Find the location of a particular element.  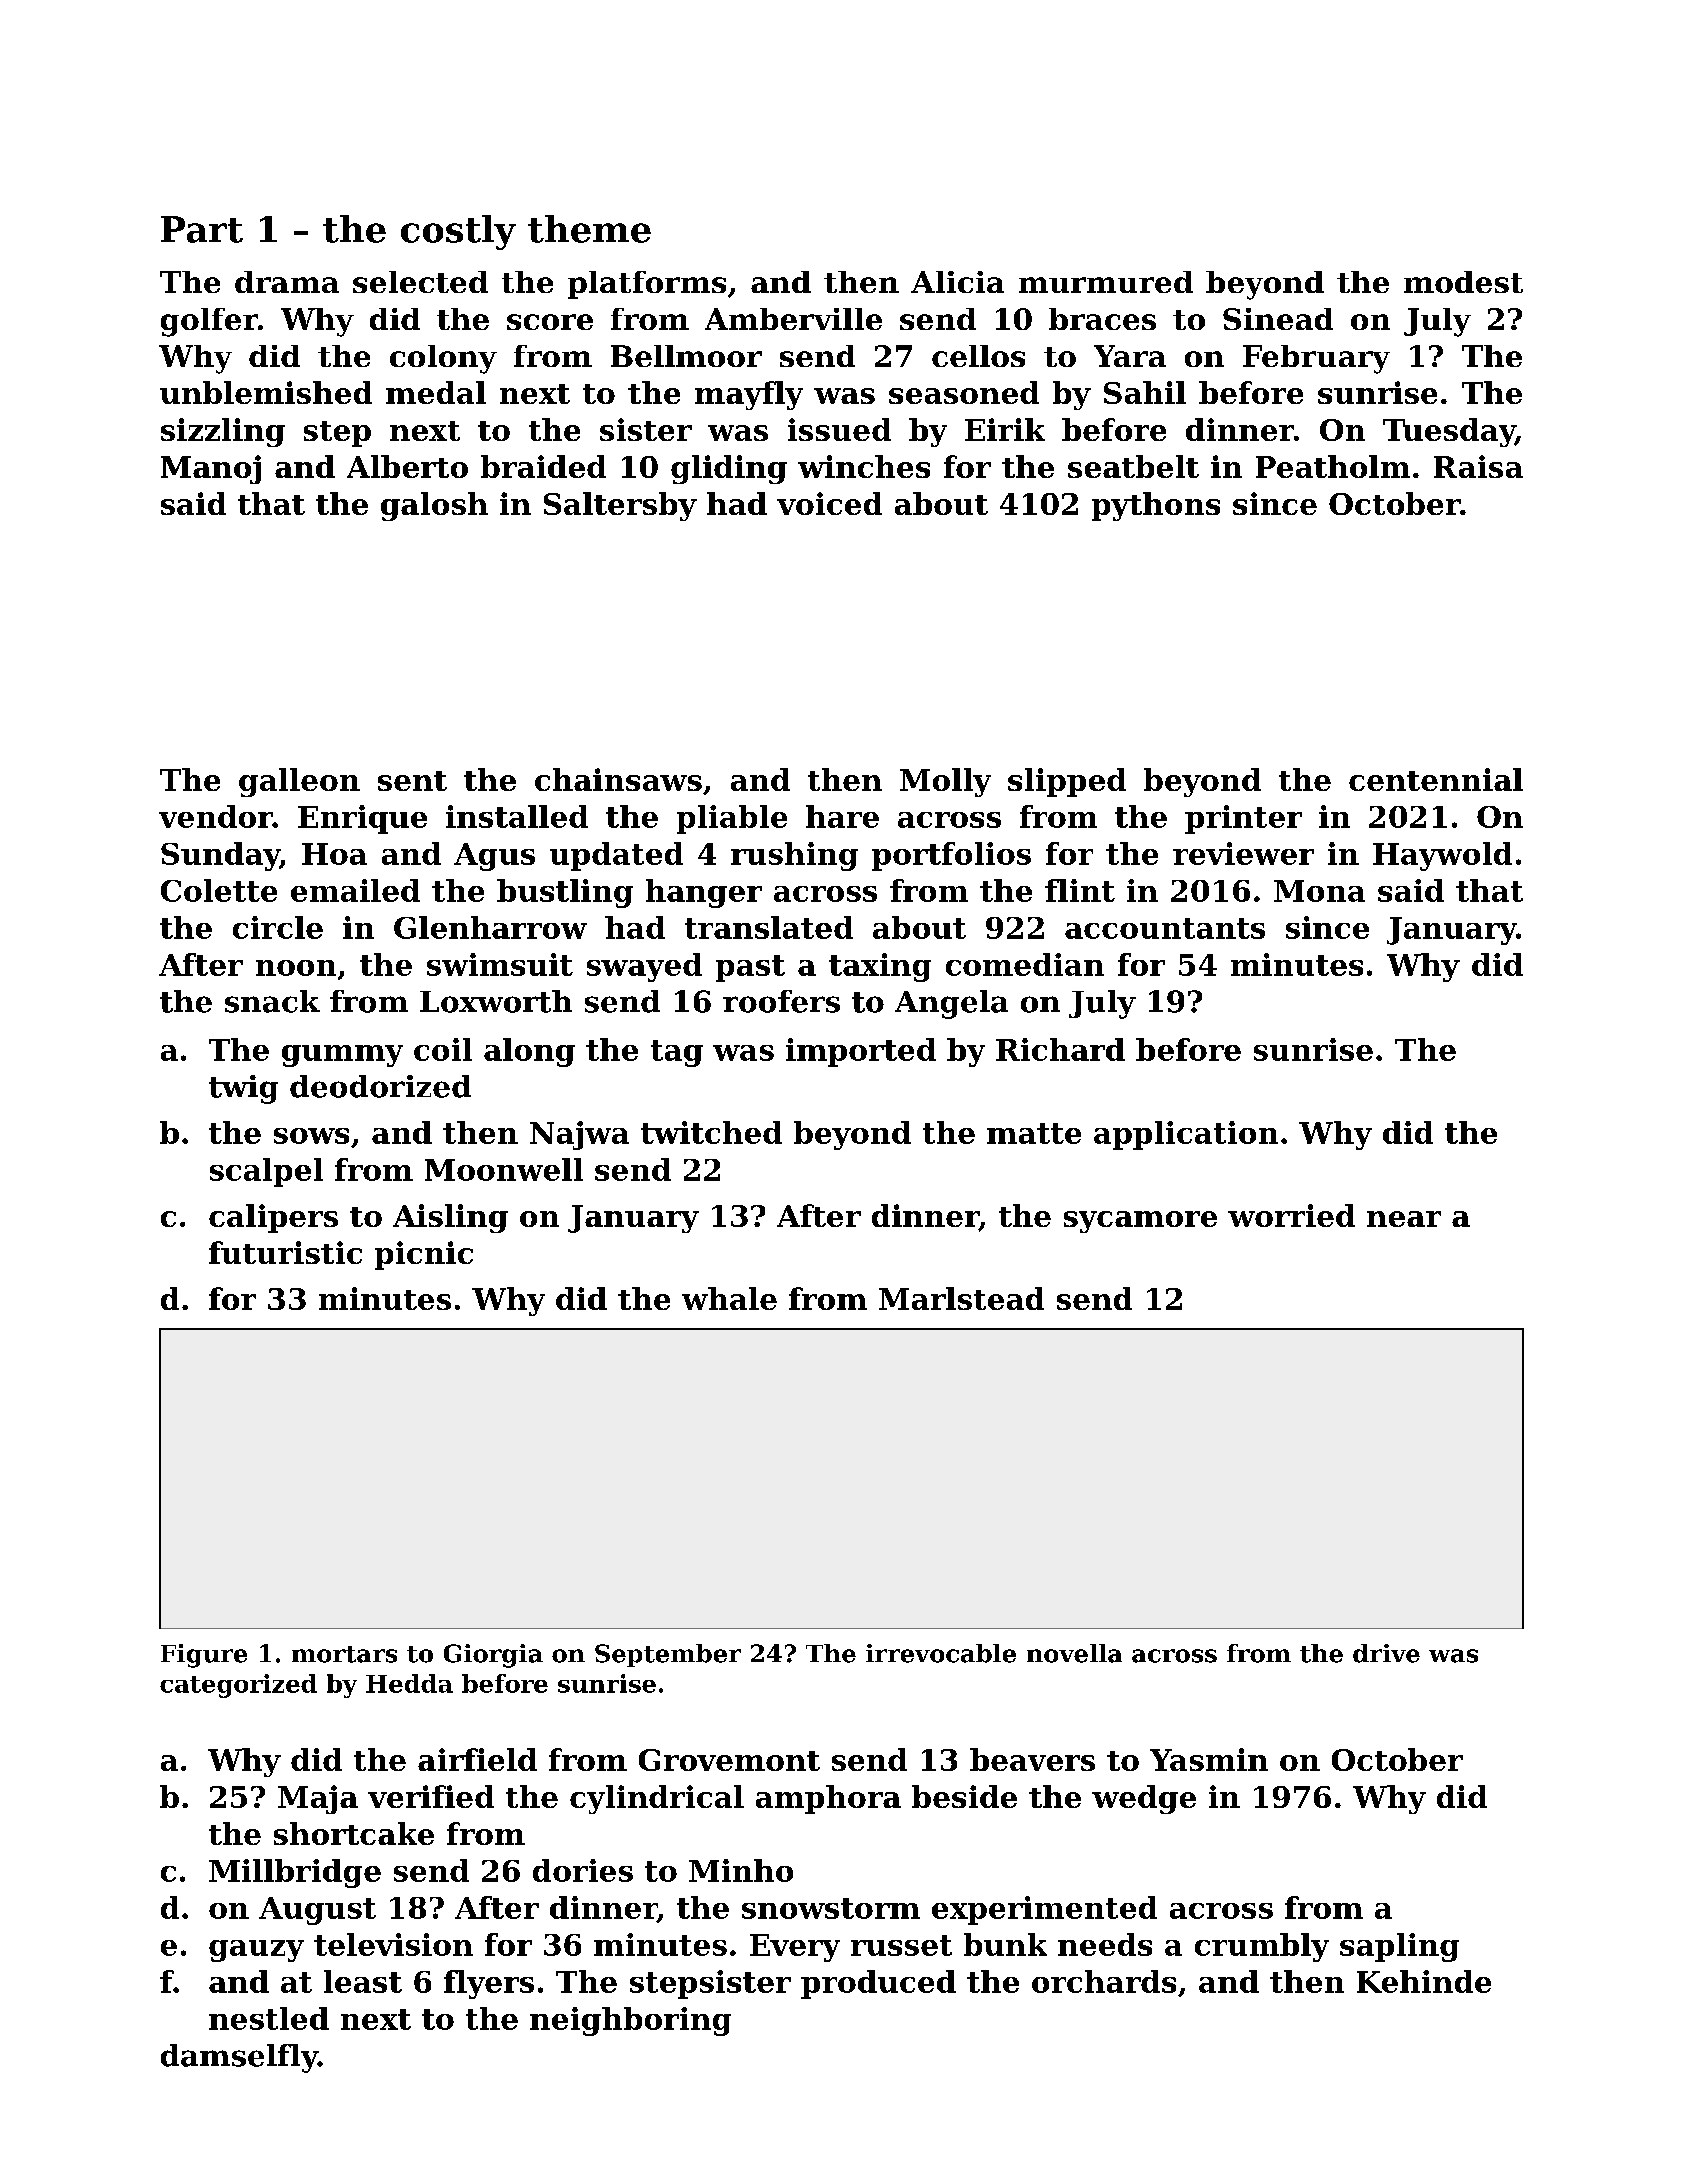

Giorgia is located at coordinates (493, 1656).
